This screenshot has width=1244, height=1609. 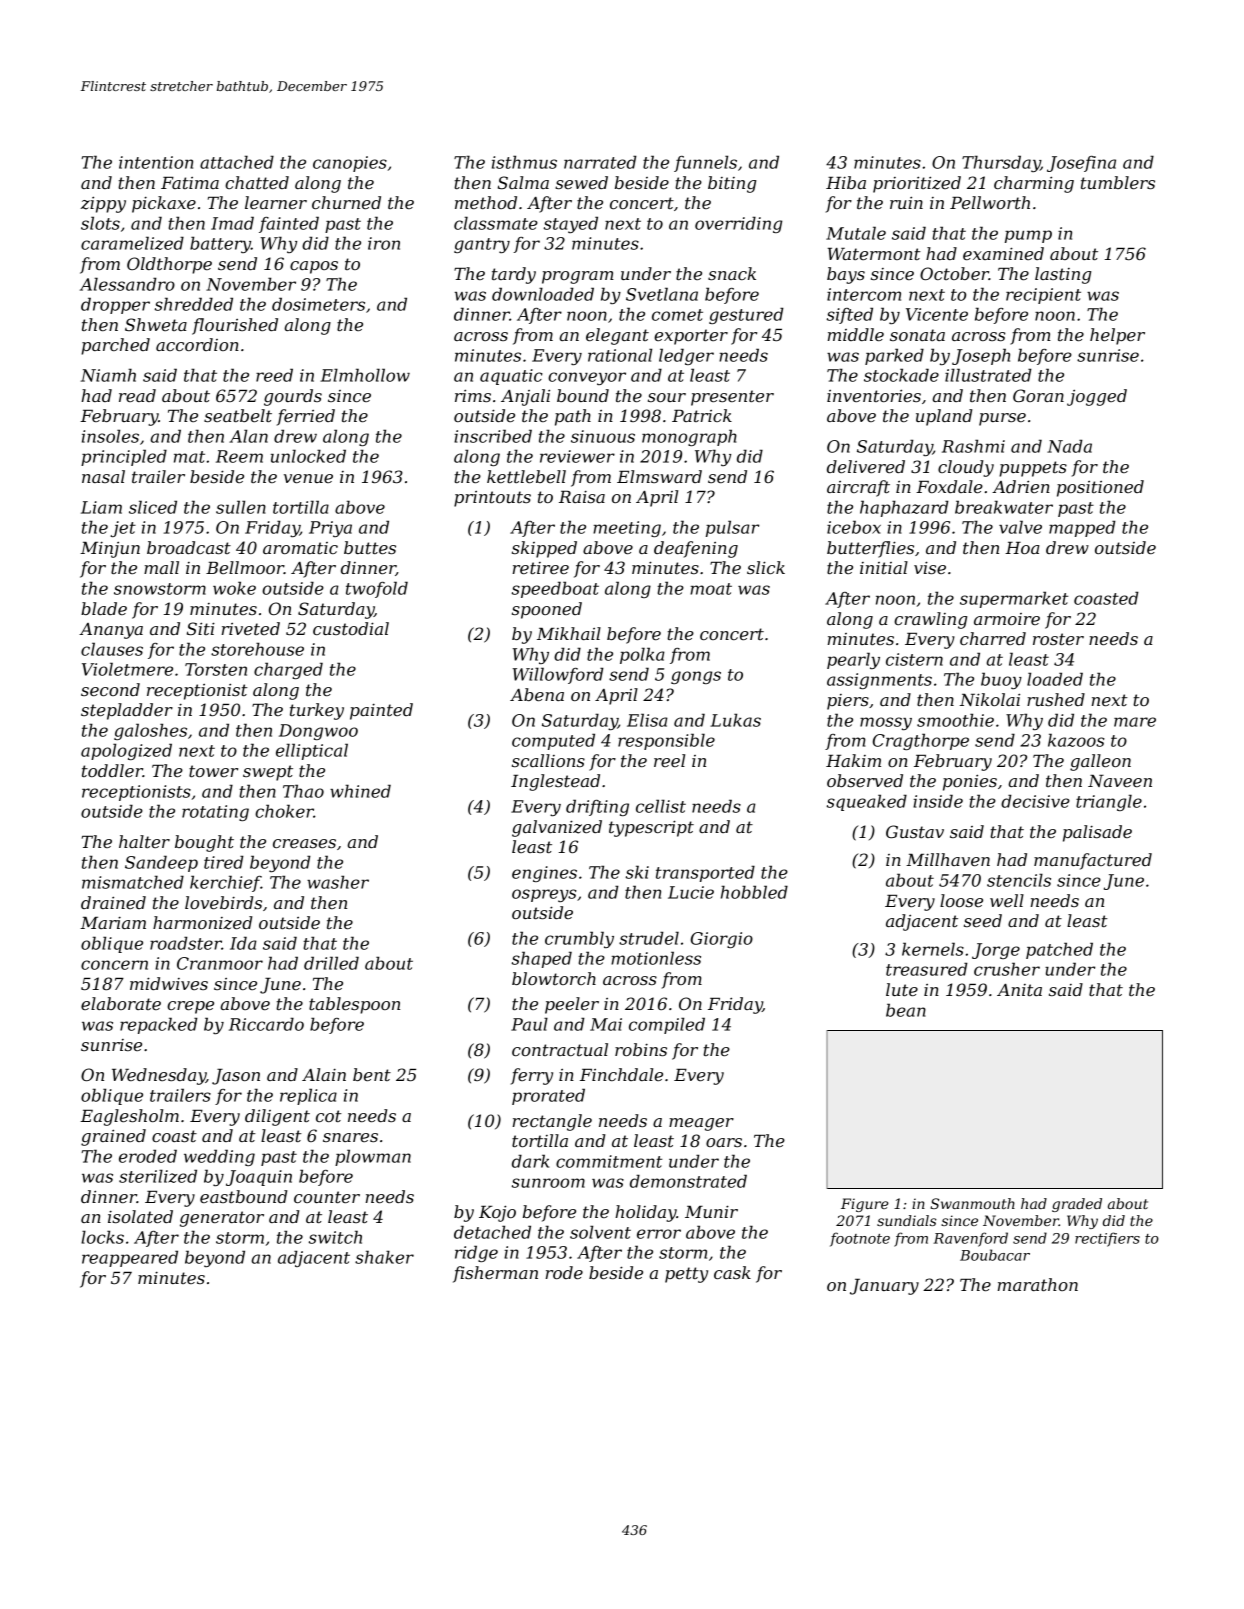 I want to click on intention, so click(x=156, y=162).
